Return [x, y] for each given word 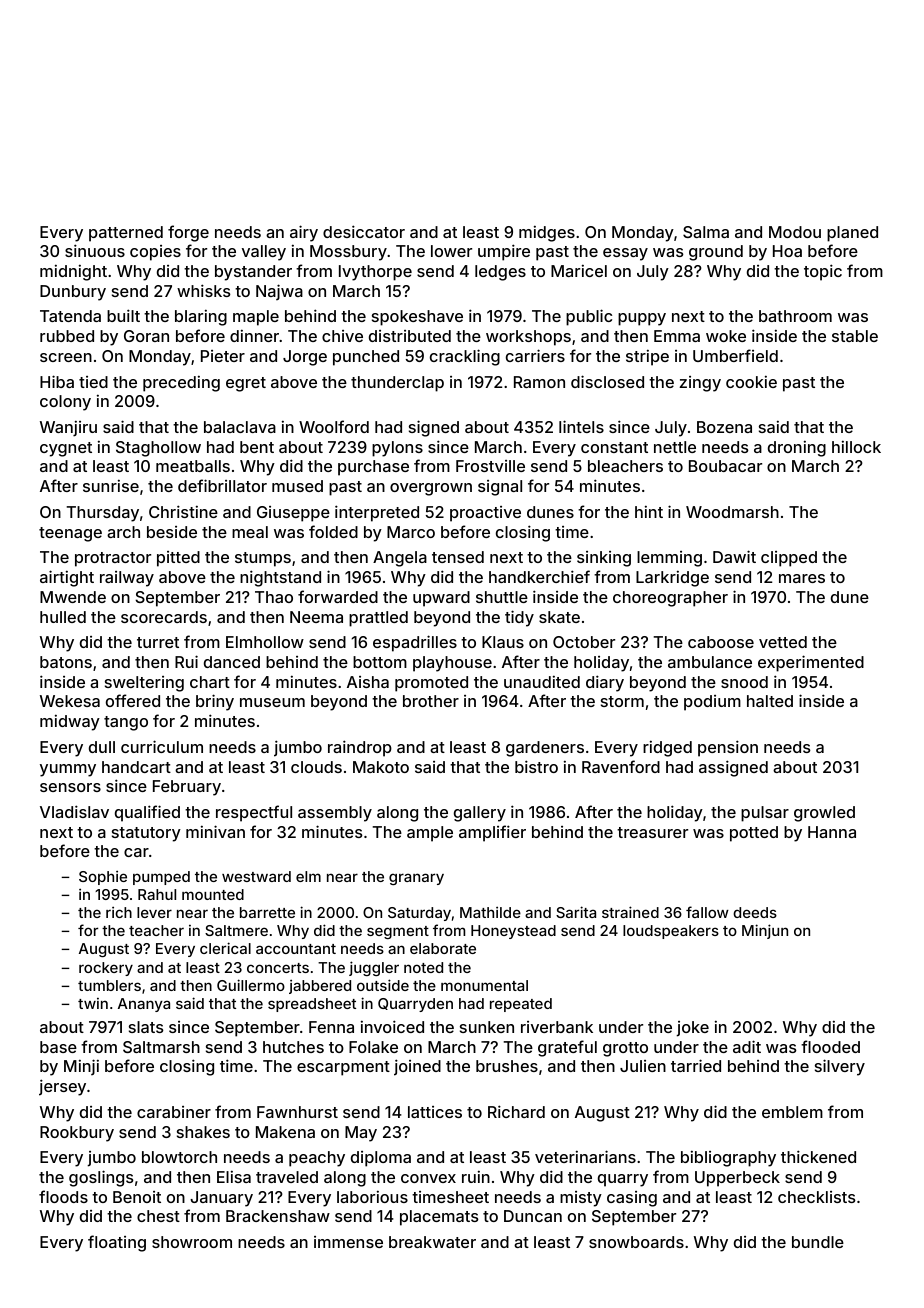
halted [770, 701]
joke [692, 1029]
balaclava [240, 427]
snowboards [636, 1242]
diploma [381, 1159]
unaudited [542, 681]
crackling [465, 357]
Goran [146, 336]
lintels [581, 426]
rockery [106, 969]
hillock [856, 446]
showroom [192, 1242]
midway [70, 722]
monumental [484, 985]
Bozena [724, 427]
